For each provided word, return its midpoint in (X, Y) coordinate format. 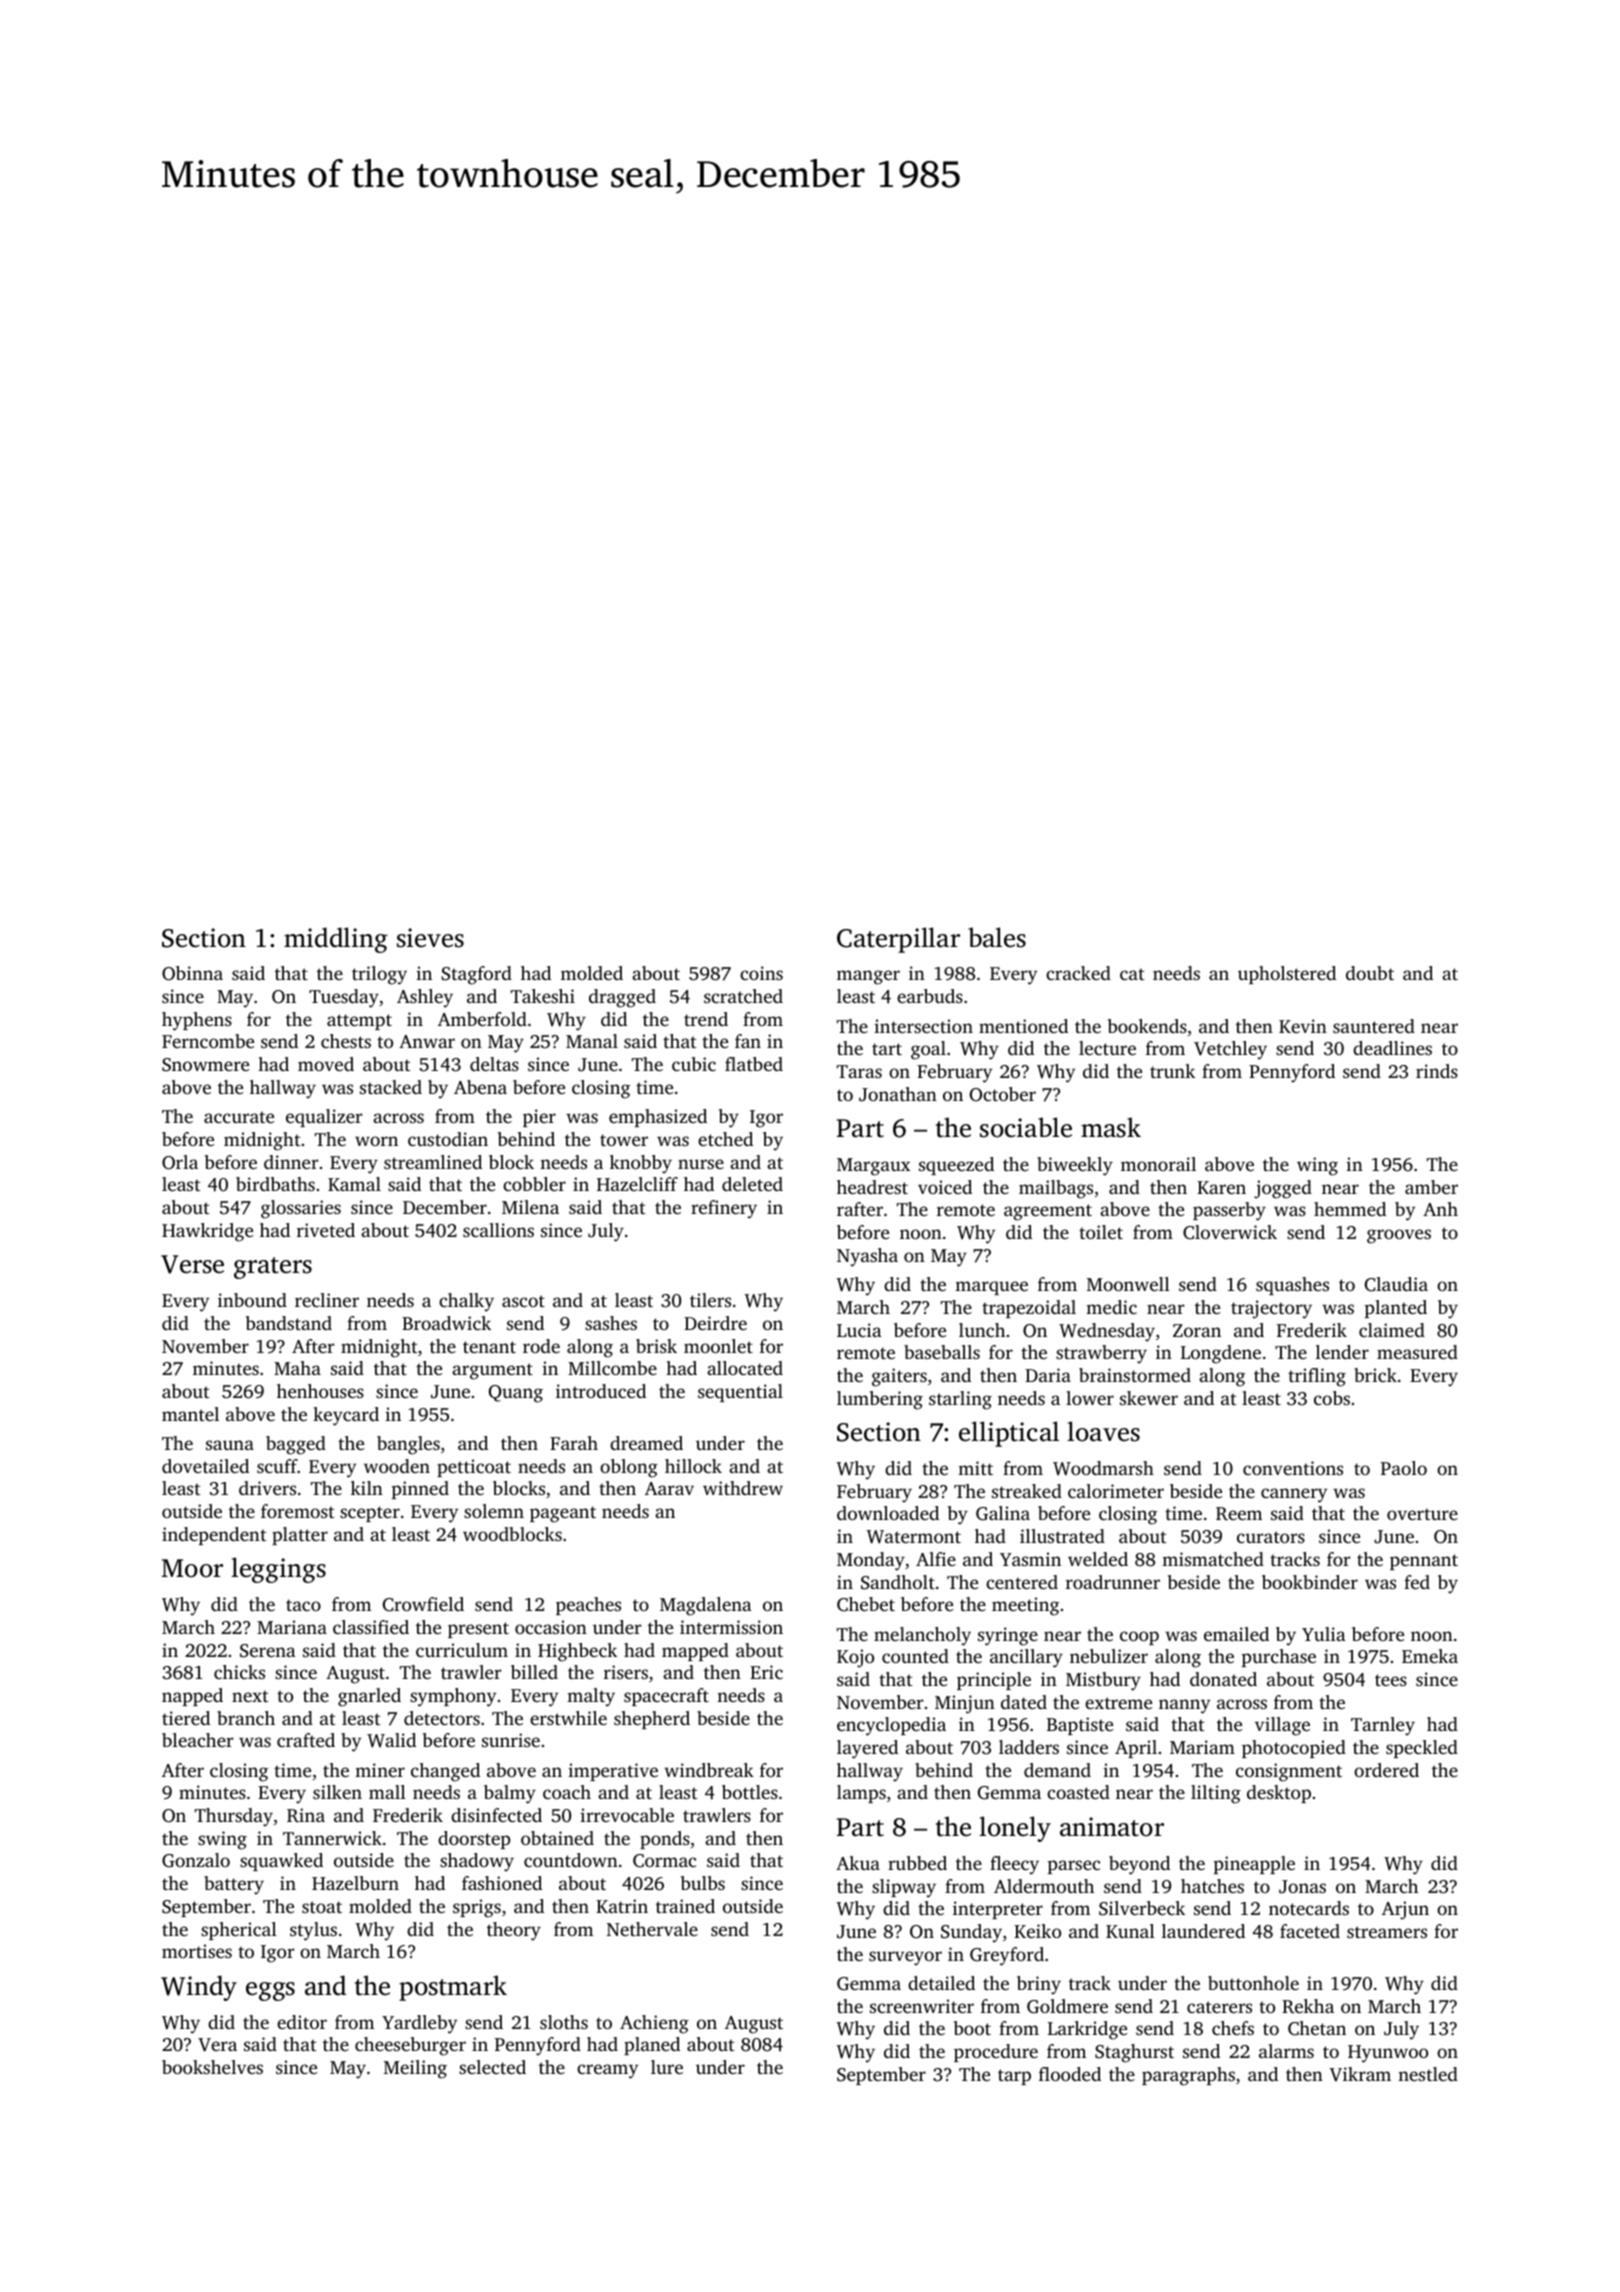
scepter (370, 1514)
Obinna (192, 973)
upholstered (1287, 975)
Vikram (1360, 2074)
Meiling (415, 2069)
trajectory (1271, 1309)
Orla (180, 1162)
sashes (611, 1323)
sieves (430, 938)
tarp (1014, 2077)
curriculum (462, 1650)
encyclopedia (891, 1726)
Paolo (1404, 1468)
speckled (1422, 1749)
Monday (871, 1561)
